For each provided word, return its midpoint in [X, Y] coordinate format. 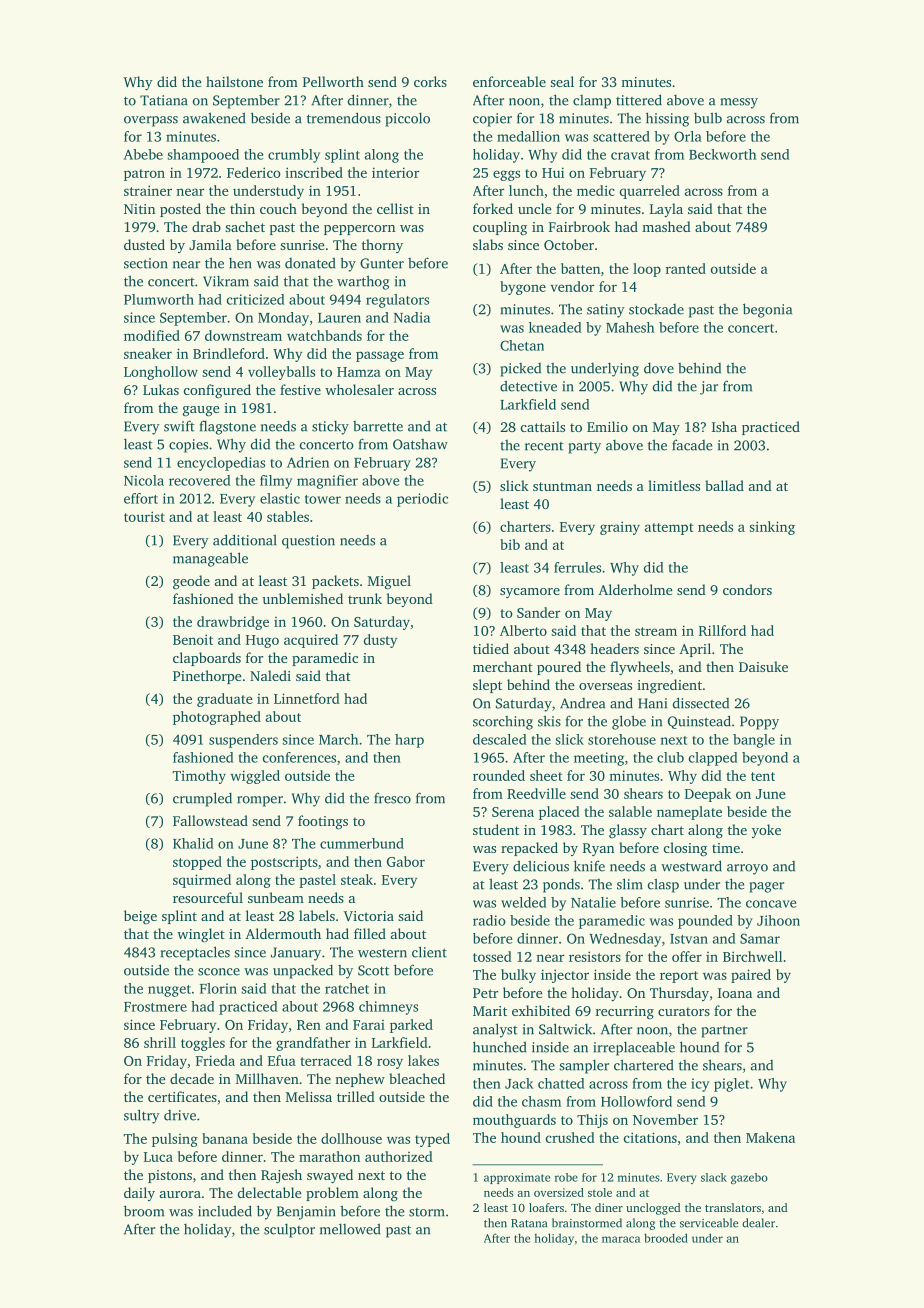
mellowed [350, 1229]
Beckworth [722, 154]
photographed [217, 718]
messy [739, 103]
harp [409, 741]
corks [430, 81]
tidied [491, 648]
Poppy [759, 723]
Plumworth [159, 299]
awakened [214, 118]
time [726, 848]
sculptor [289, 1230]
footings [323, 822]
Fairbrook [579, 226]
